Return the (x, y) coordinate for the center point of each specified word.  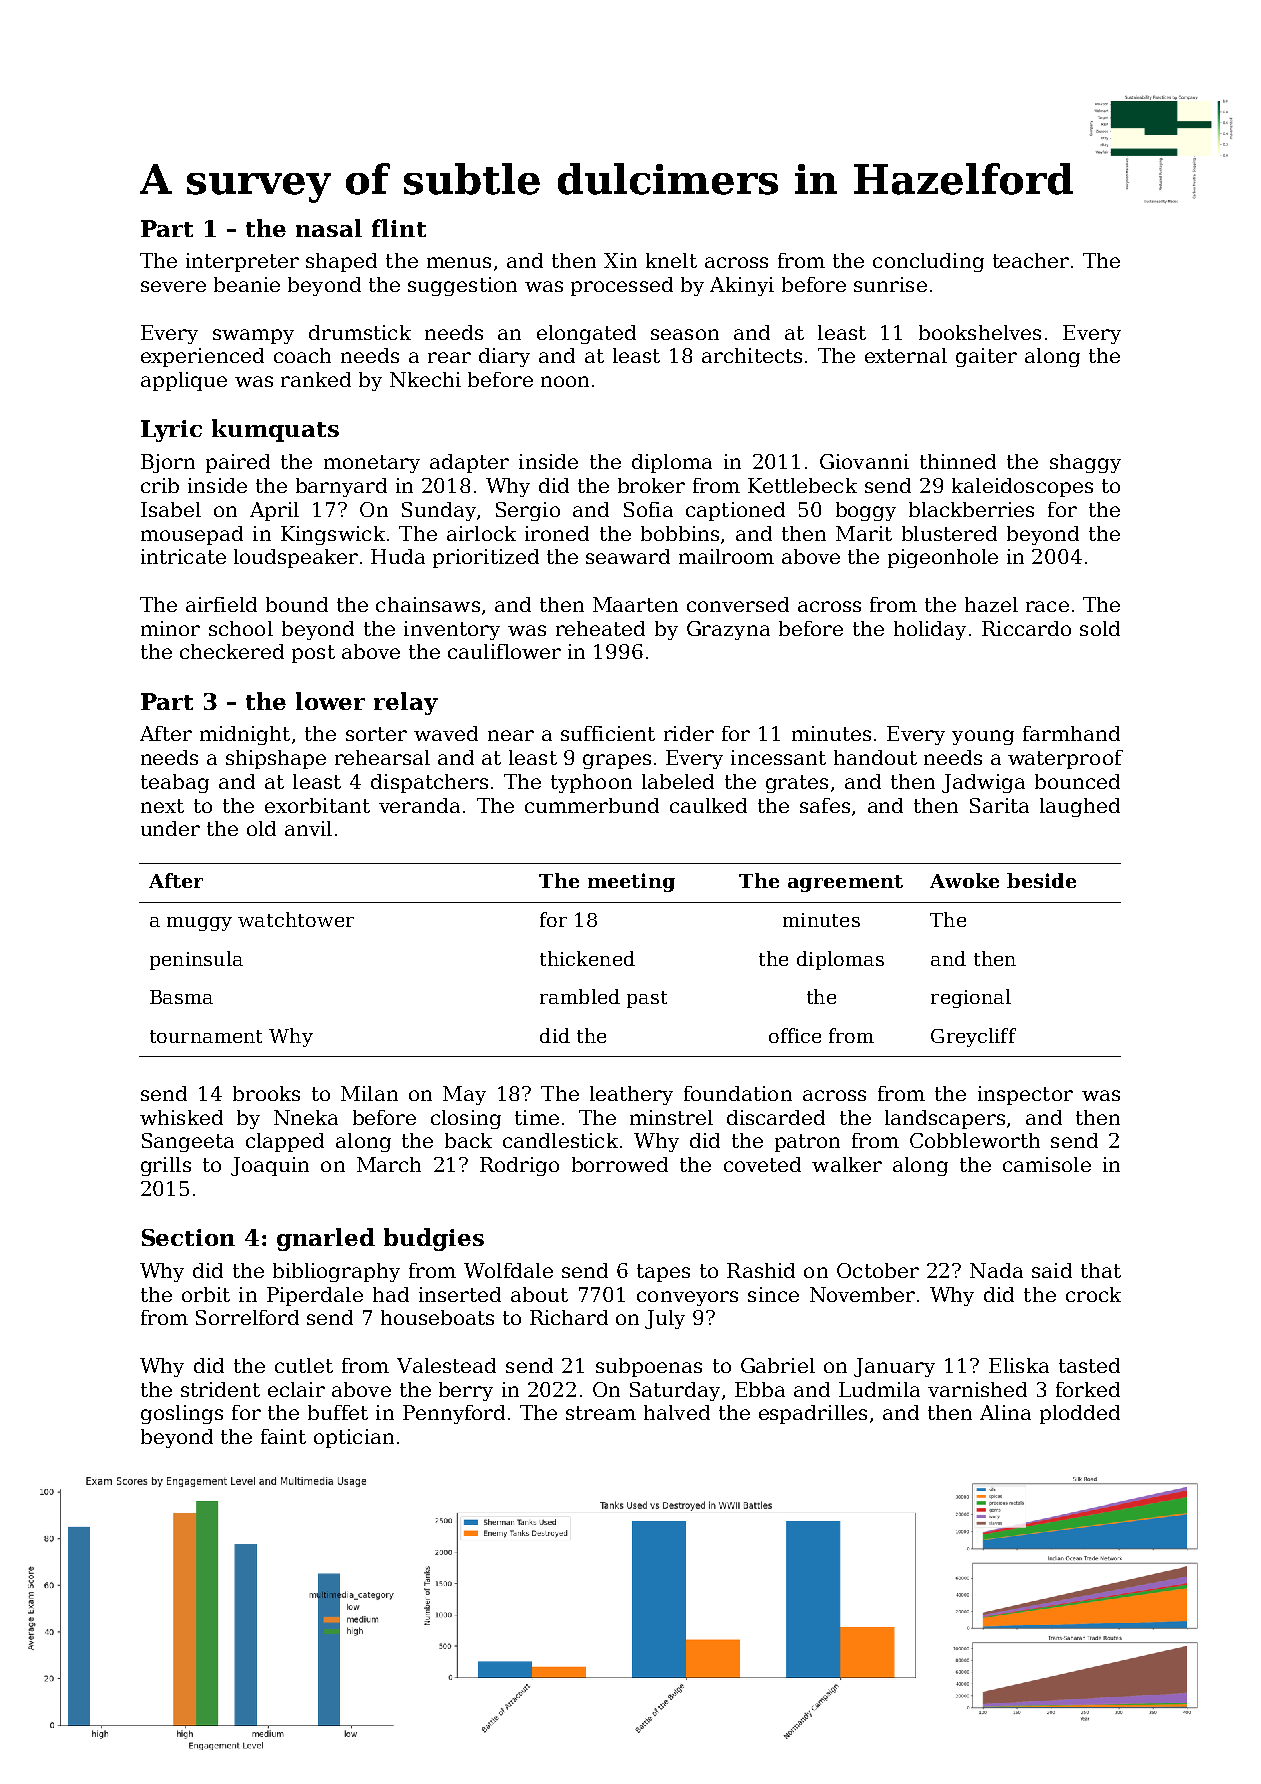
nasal (329, 228)
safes (825, 805)
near (511, 735)
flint (399, 228)
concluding (928, 262)
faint (283, 1436)
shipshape (276, 759)
